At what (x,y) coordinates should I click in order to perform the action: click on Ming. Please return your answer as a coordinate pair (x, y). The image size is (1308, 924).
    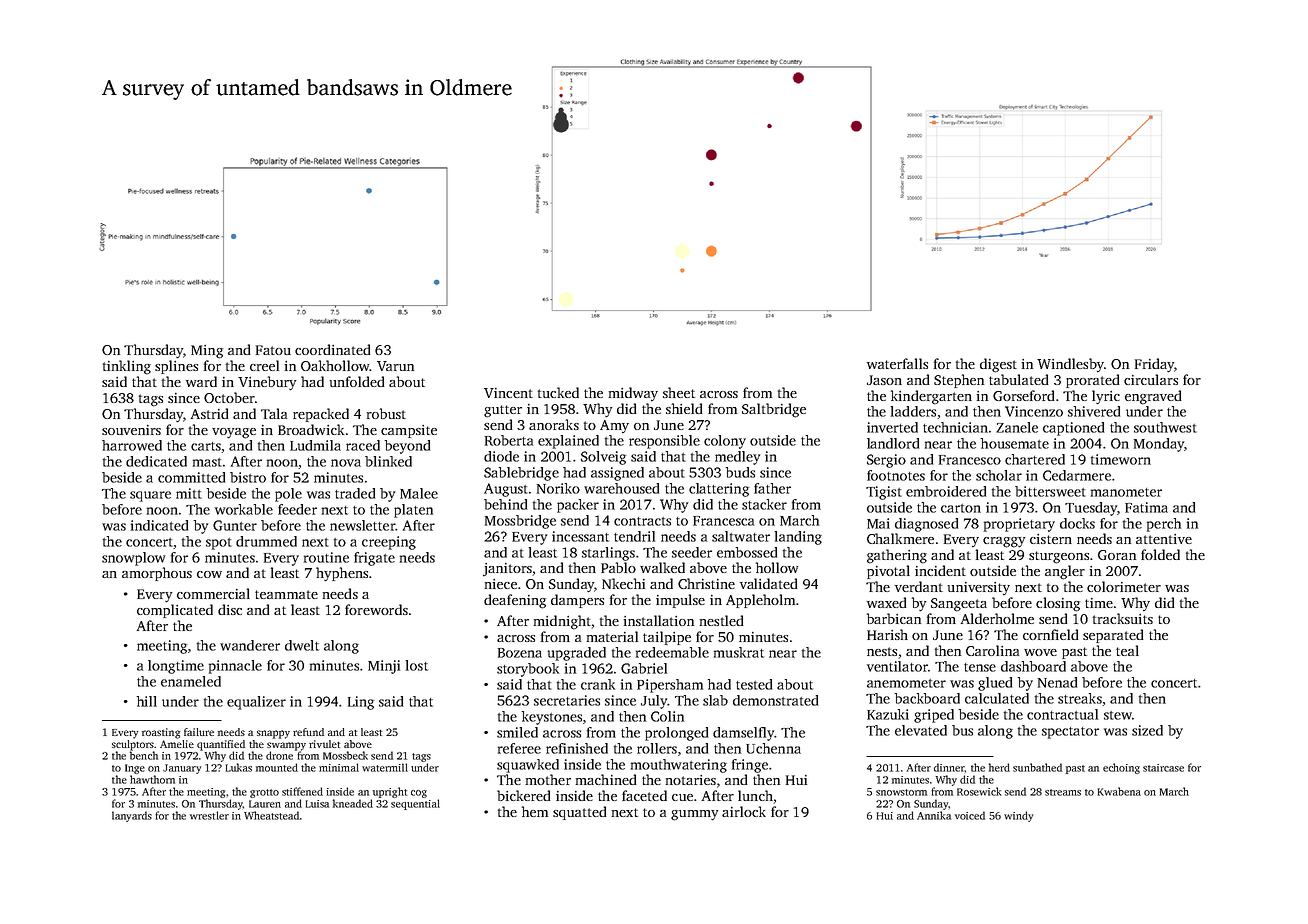
    Looking at the image, I should click on (207, 352).
